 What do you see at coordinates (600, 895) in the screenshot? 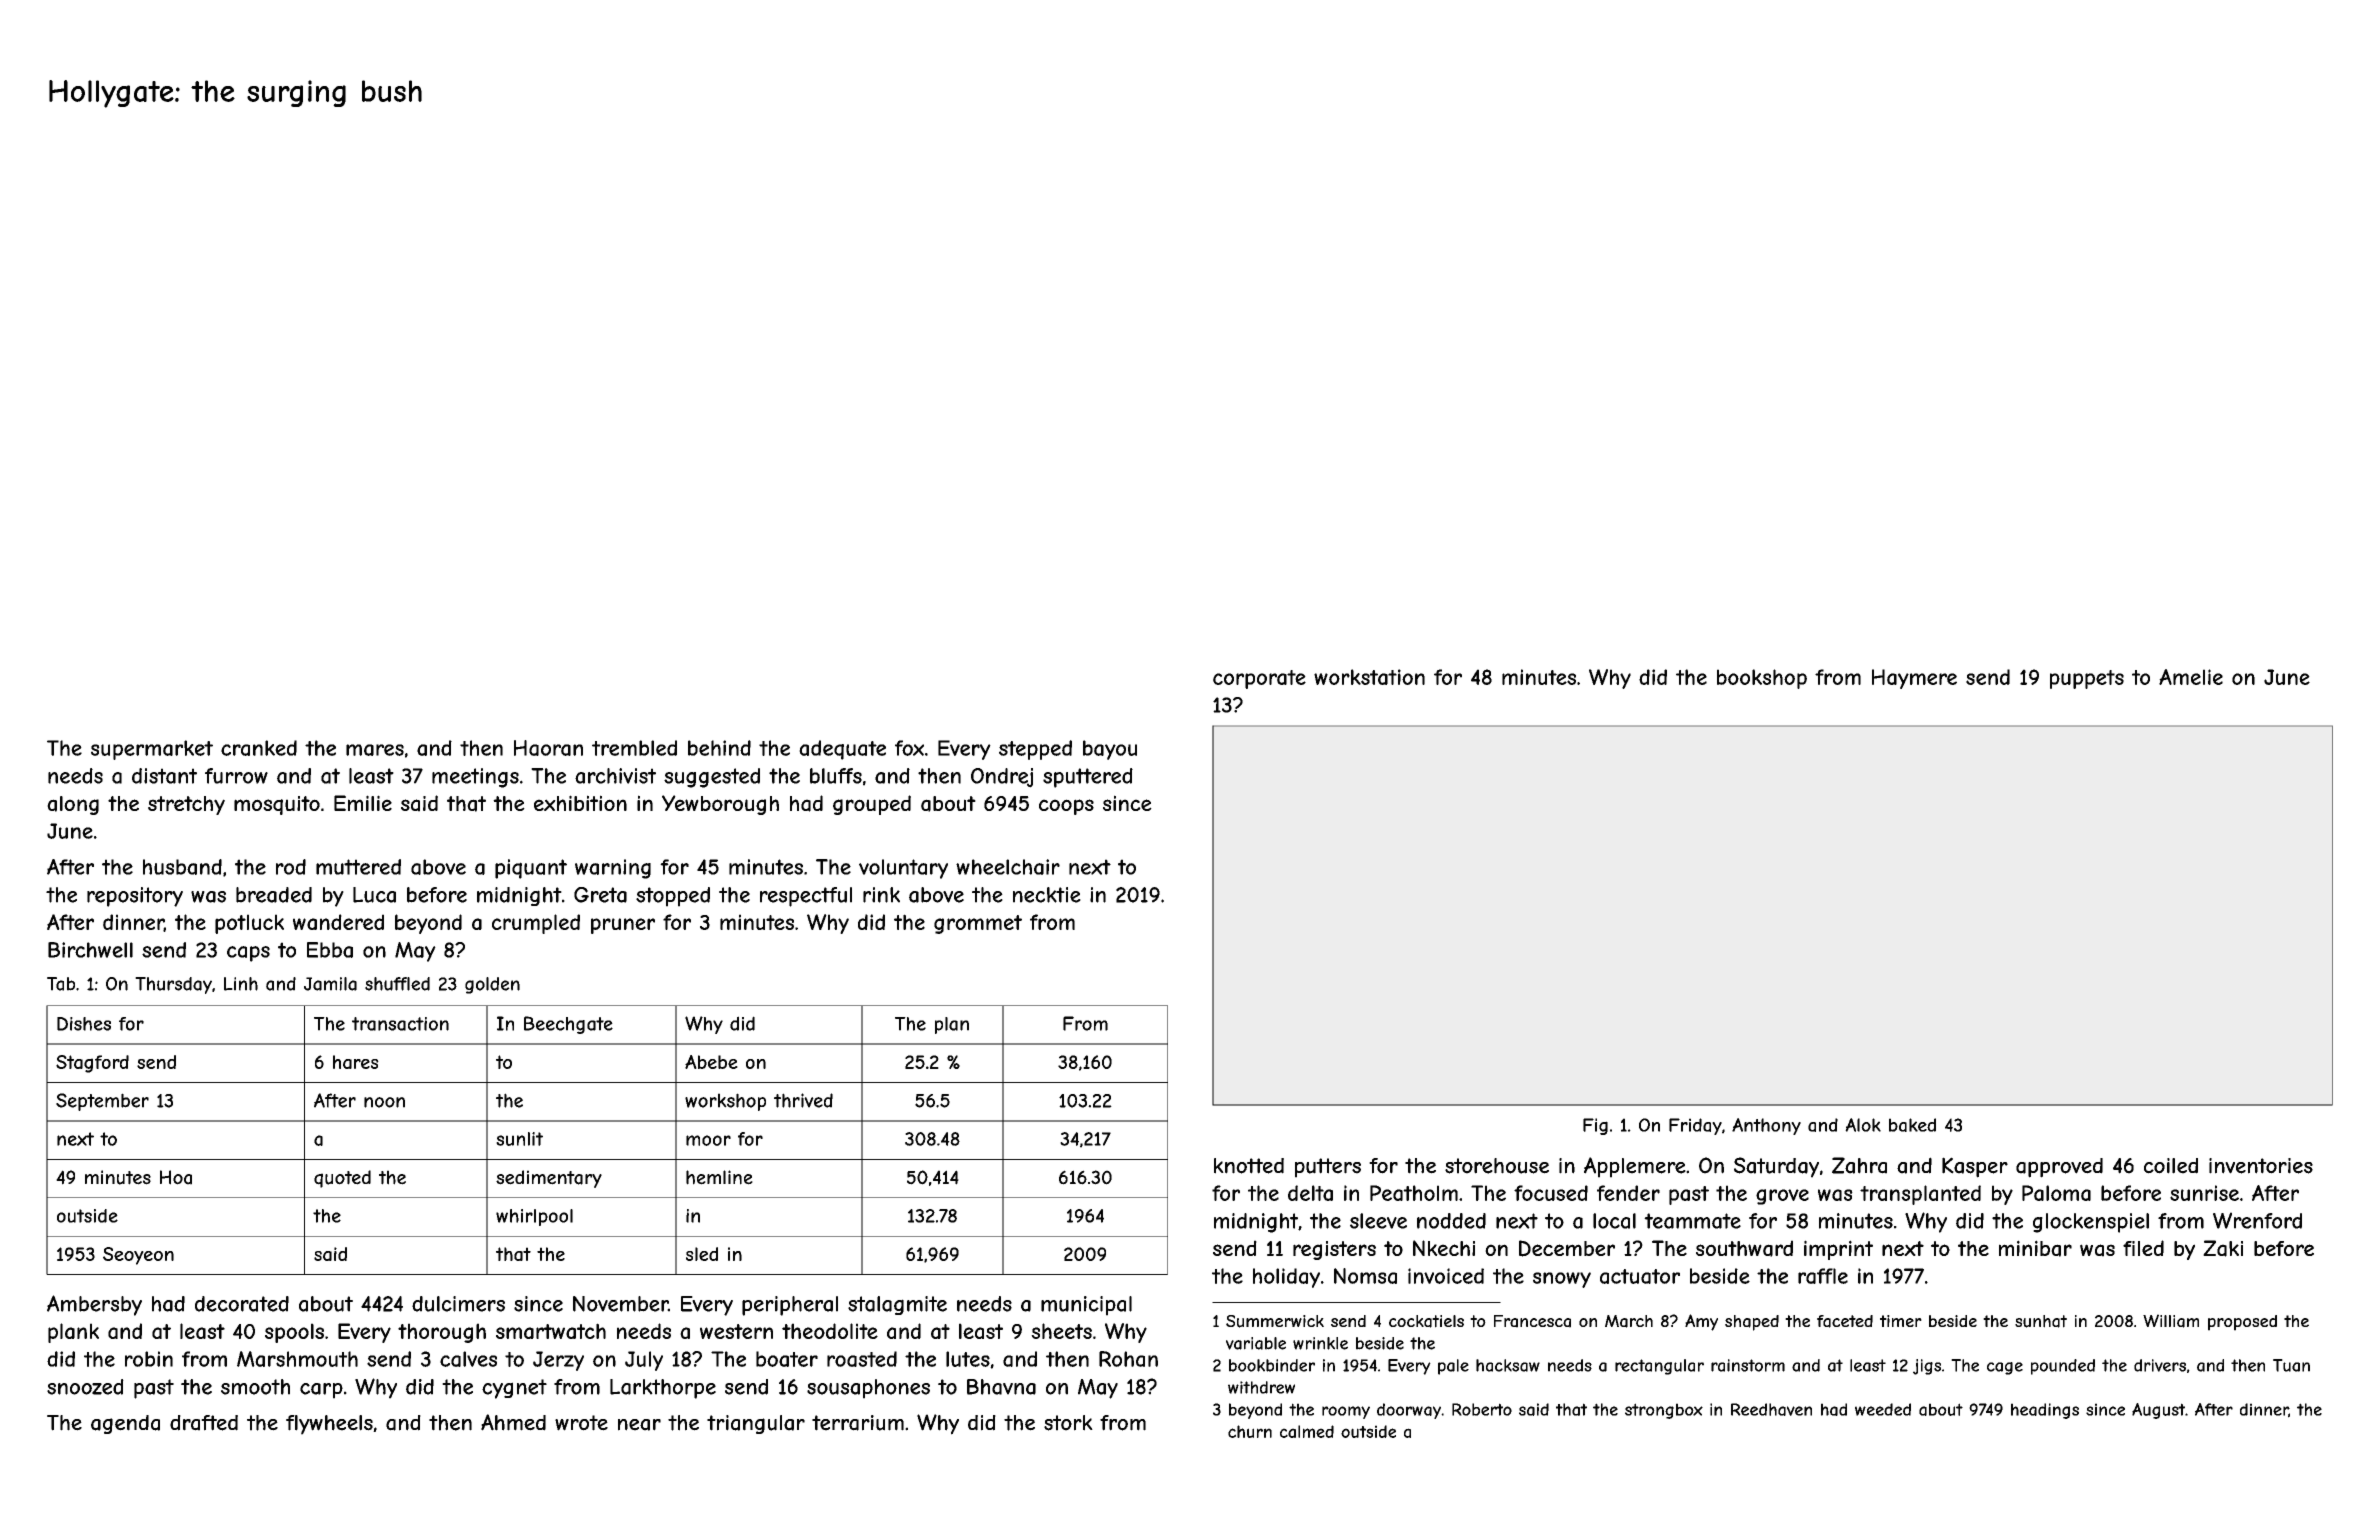
I see `Greta` at bounding box center [600, 895].
